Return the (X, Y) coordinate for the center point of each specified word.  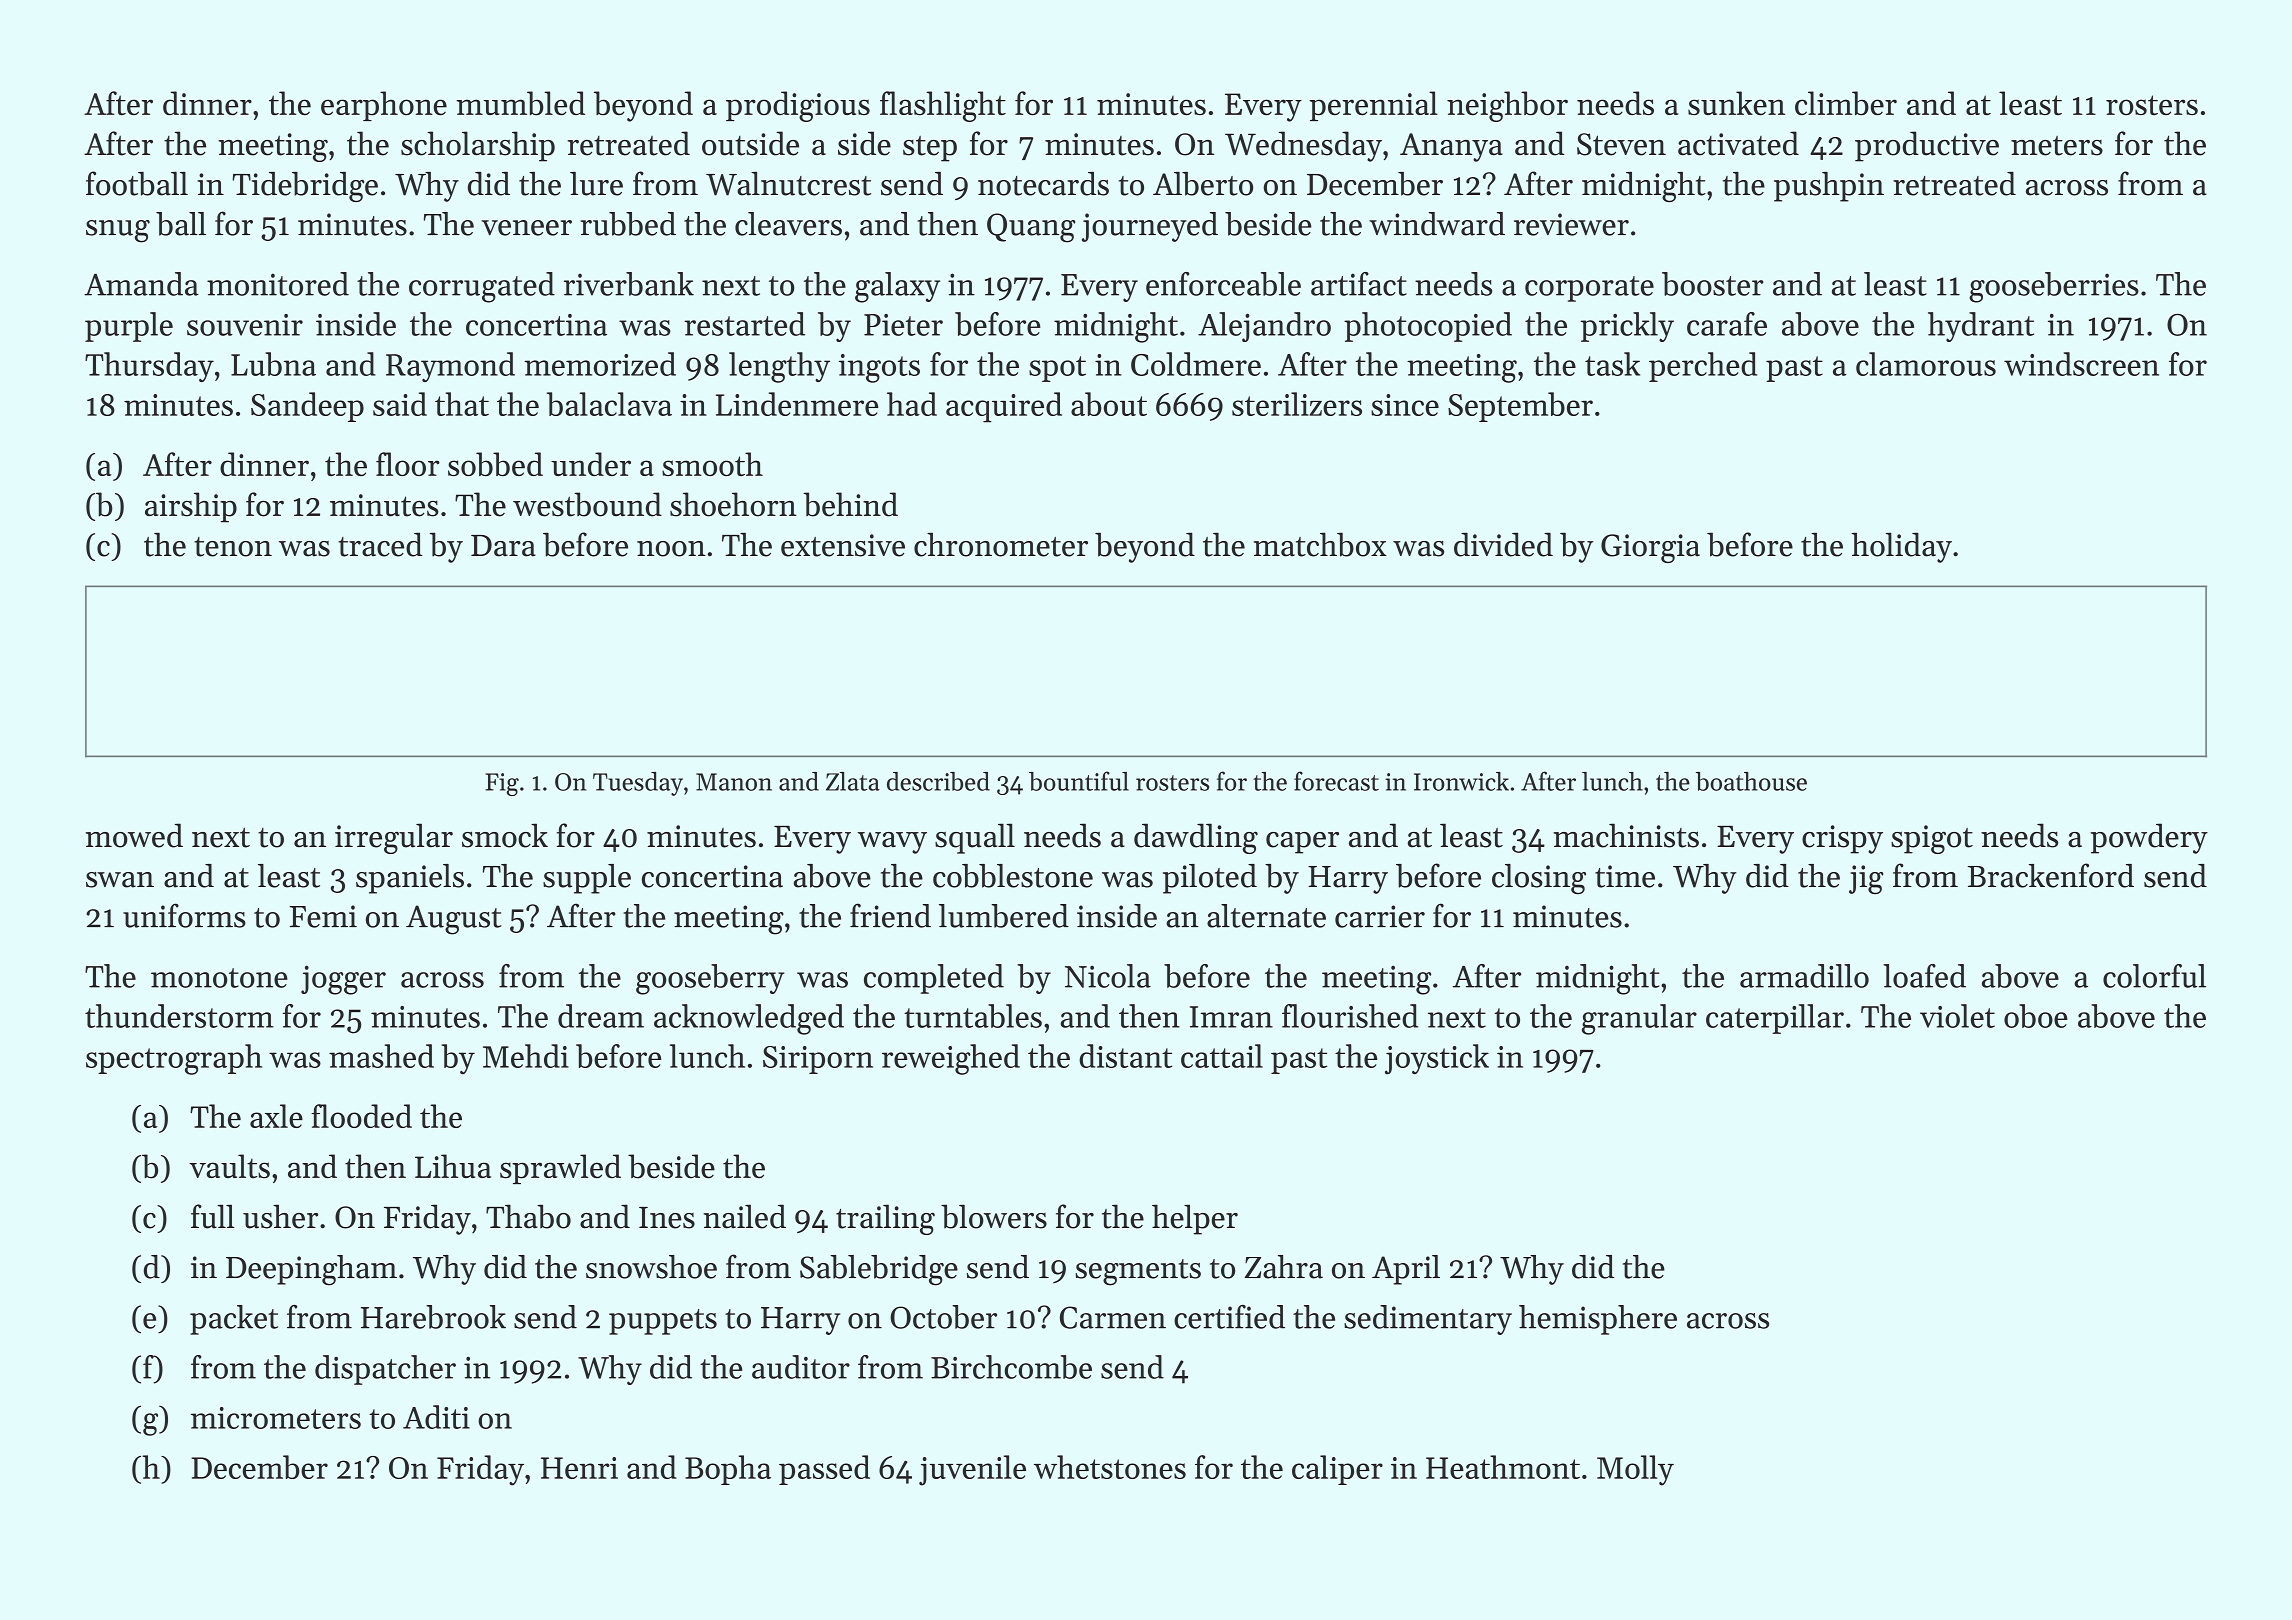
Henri (579, 1468)
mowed (134, 835)
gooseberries (2054, 287)
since (1405, 405)
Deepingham (311, 1270)
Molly (1635, 1470)
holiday (1901, 547)
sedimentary (1428, 1320)
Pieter (903, 325)
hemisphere (1598, 1320)
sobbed (495, 464)
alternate (1266, 916)
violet (1957, 1016)
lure (596, 184)
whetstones (1110, 1467)
